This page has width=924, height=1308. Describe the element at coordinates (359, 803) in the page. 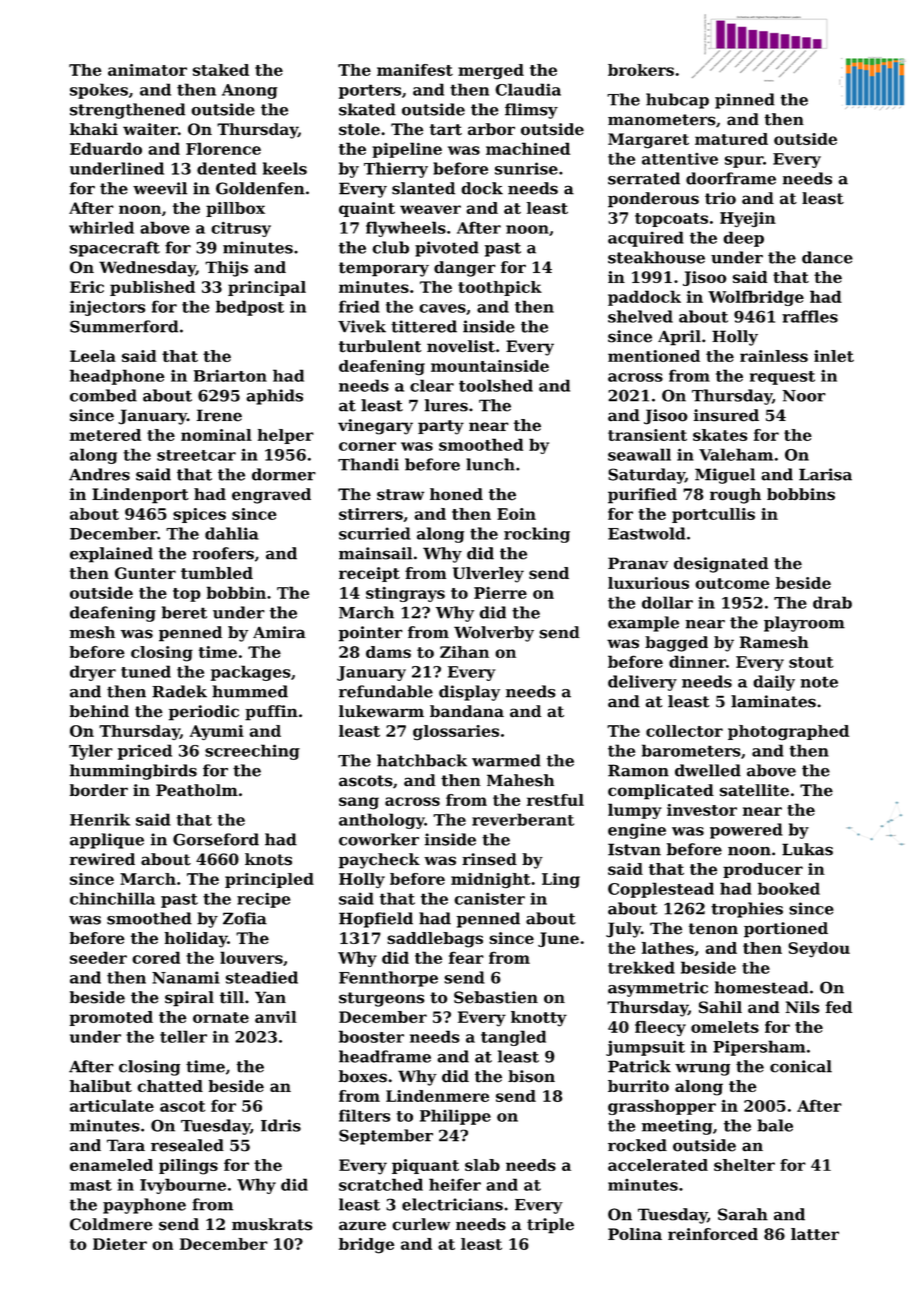

I see `sang` at that location.
